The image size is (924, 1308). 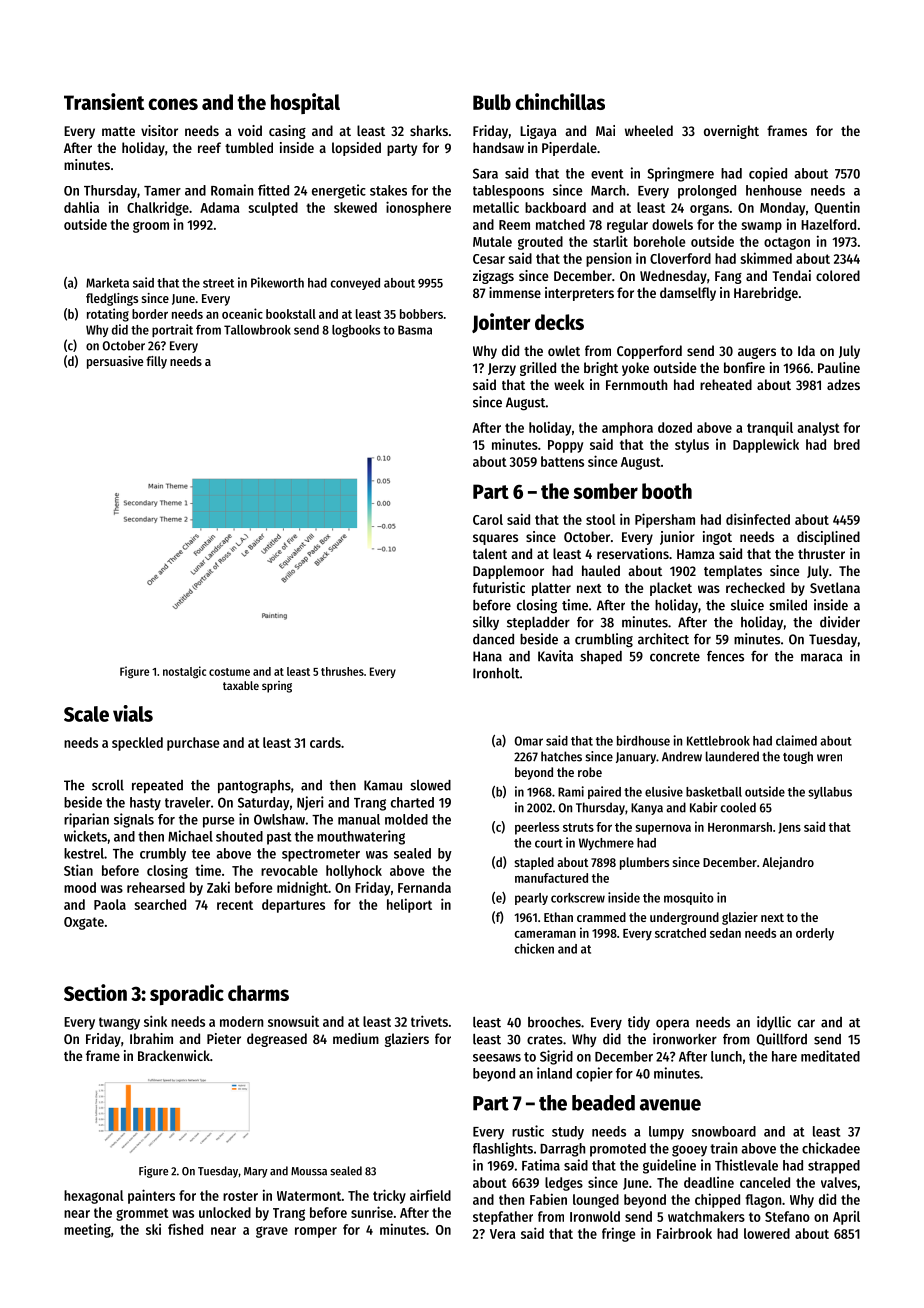 I want to click on pension, so click(x=608, y=259).
